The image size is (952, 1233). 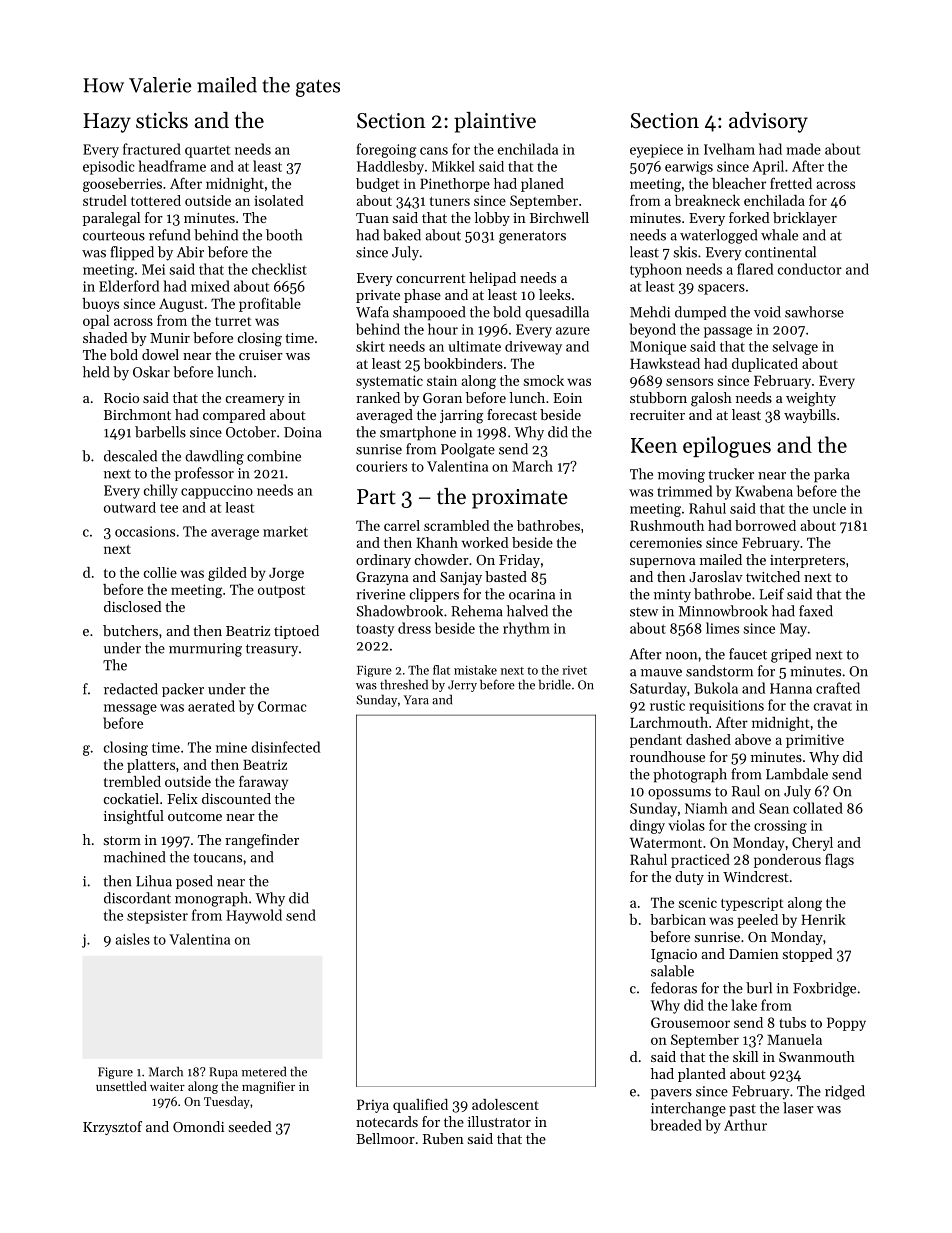 I want to click on laser, so click(x=798, y=1108).
